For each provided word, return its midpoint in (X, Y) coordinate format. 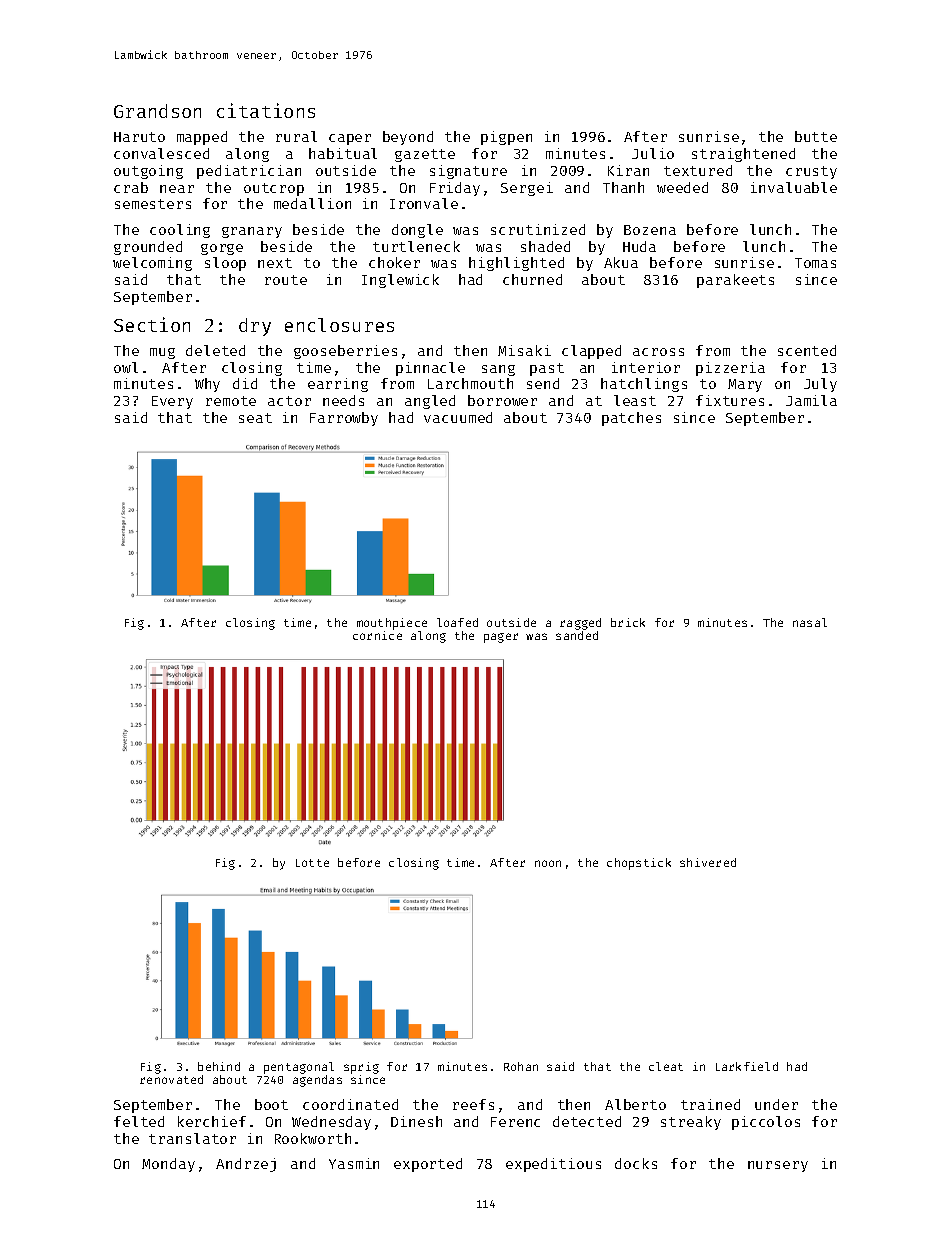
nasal (810, 622)
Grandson (157, 111)
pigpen (506, 138)
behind (219, 1066)
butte (816, 136)
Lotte (312, 863)
